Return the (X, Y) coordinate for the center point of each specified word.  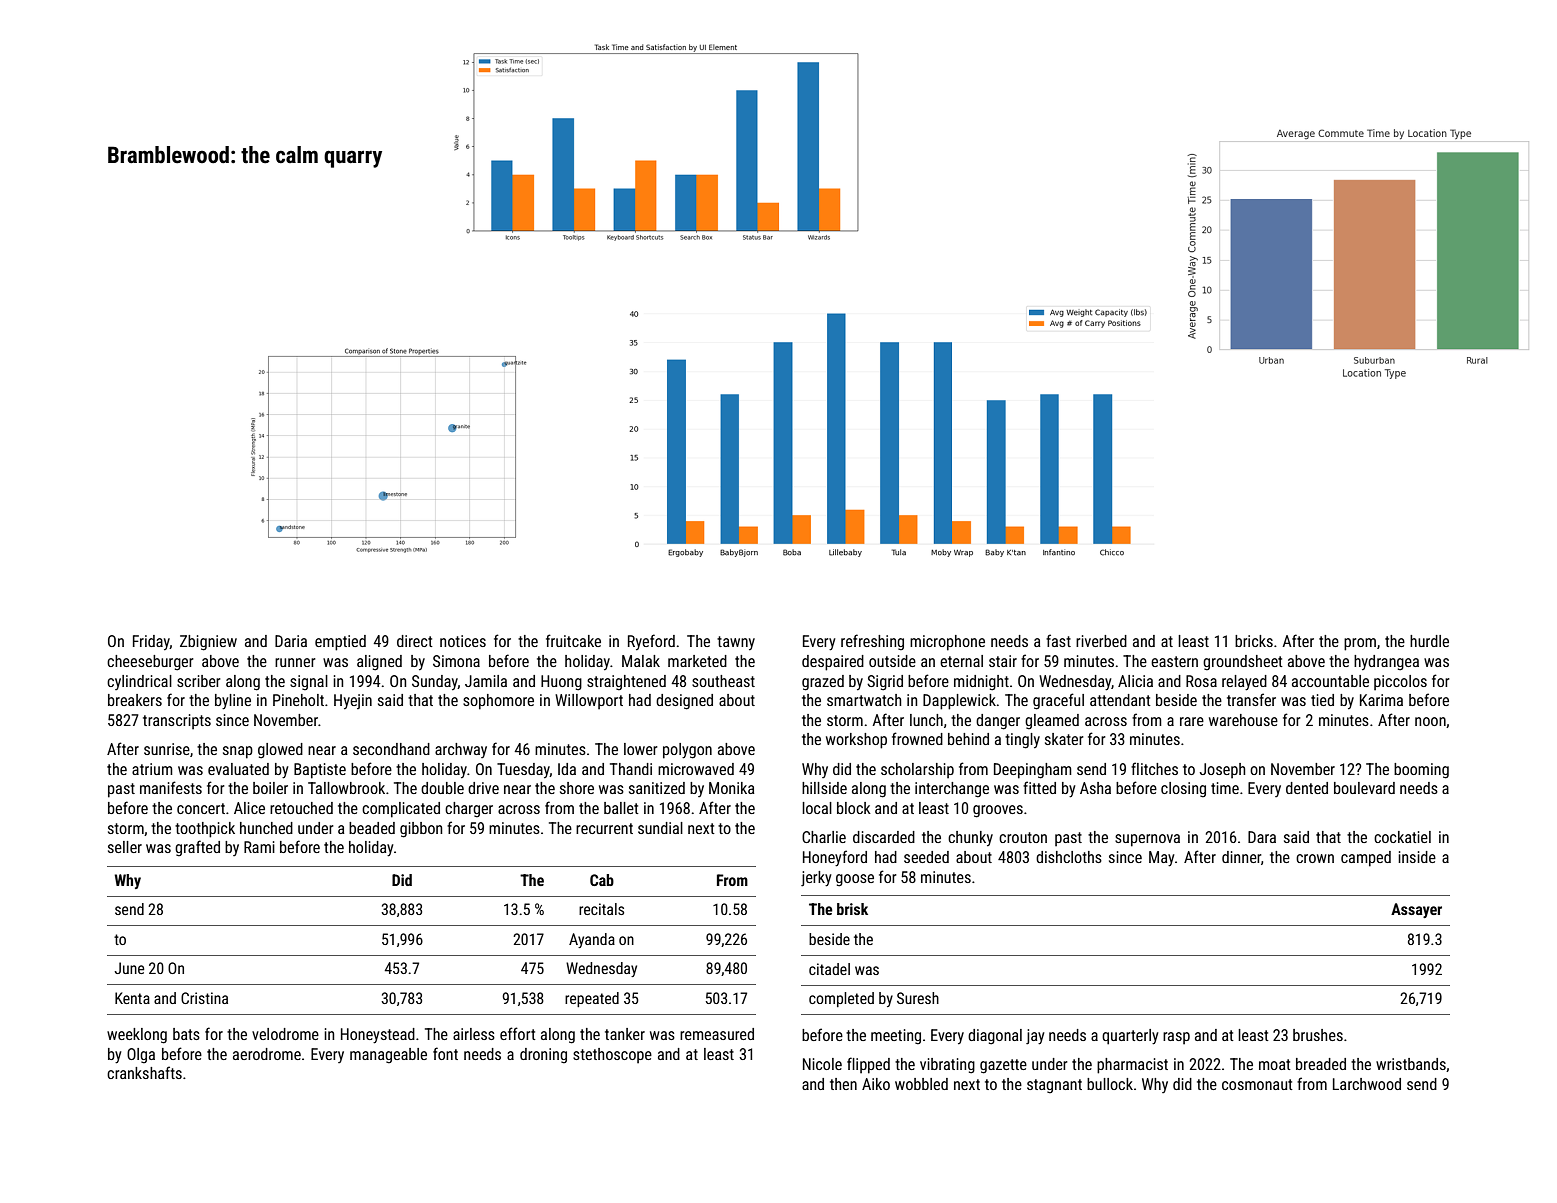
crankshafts (144, 1072)
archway (461, 750)
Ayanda (592, 940)
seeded (926, 857)
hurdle (1429, 641)
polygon (687, 751)
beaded (372, 828)
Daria (291, 641)
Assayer (1416, 910)
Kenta (132, 998)
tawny (736, 643)
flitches (1154, 768)
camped (1366, 859)
